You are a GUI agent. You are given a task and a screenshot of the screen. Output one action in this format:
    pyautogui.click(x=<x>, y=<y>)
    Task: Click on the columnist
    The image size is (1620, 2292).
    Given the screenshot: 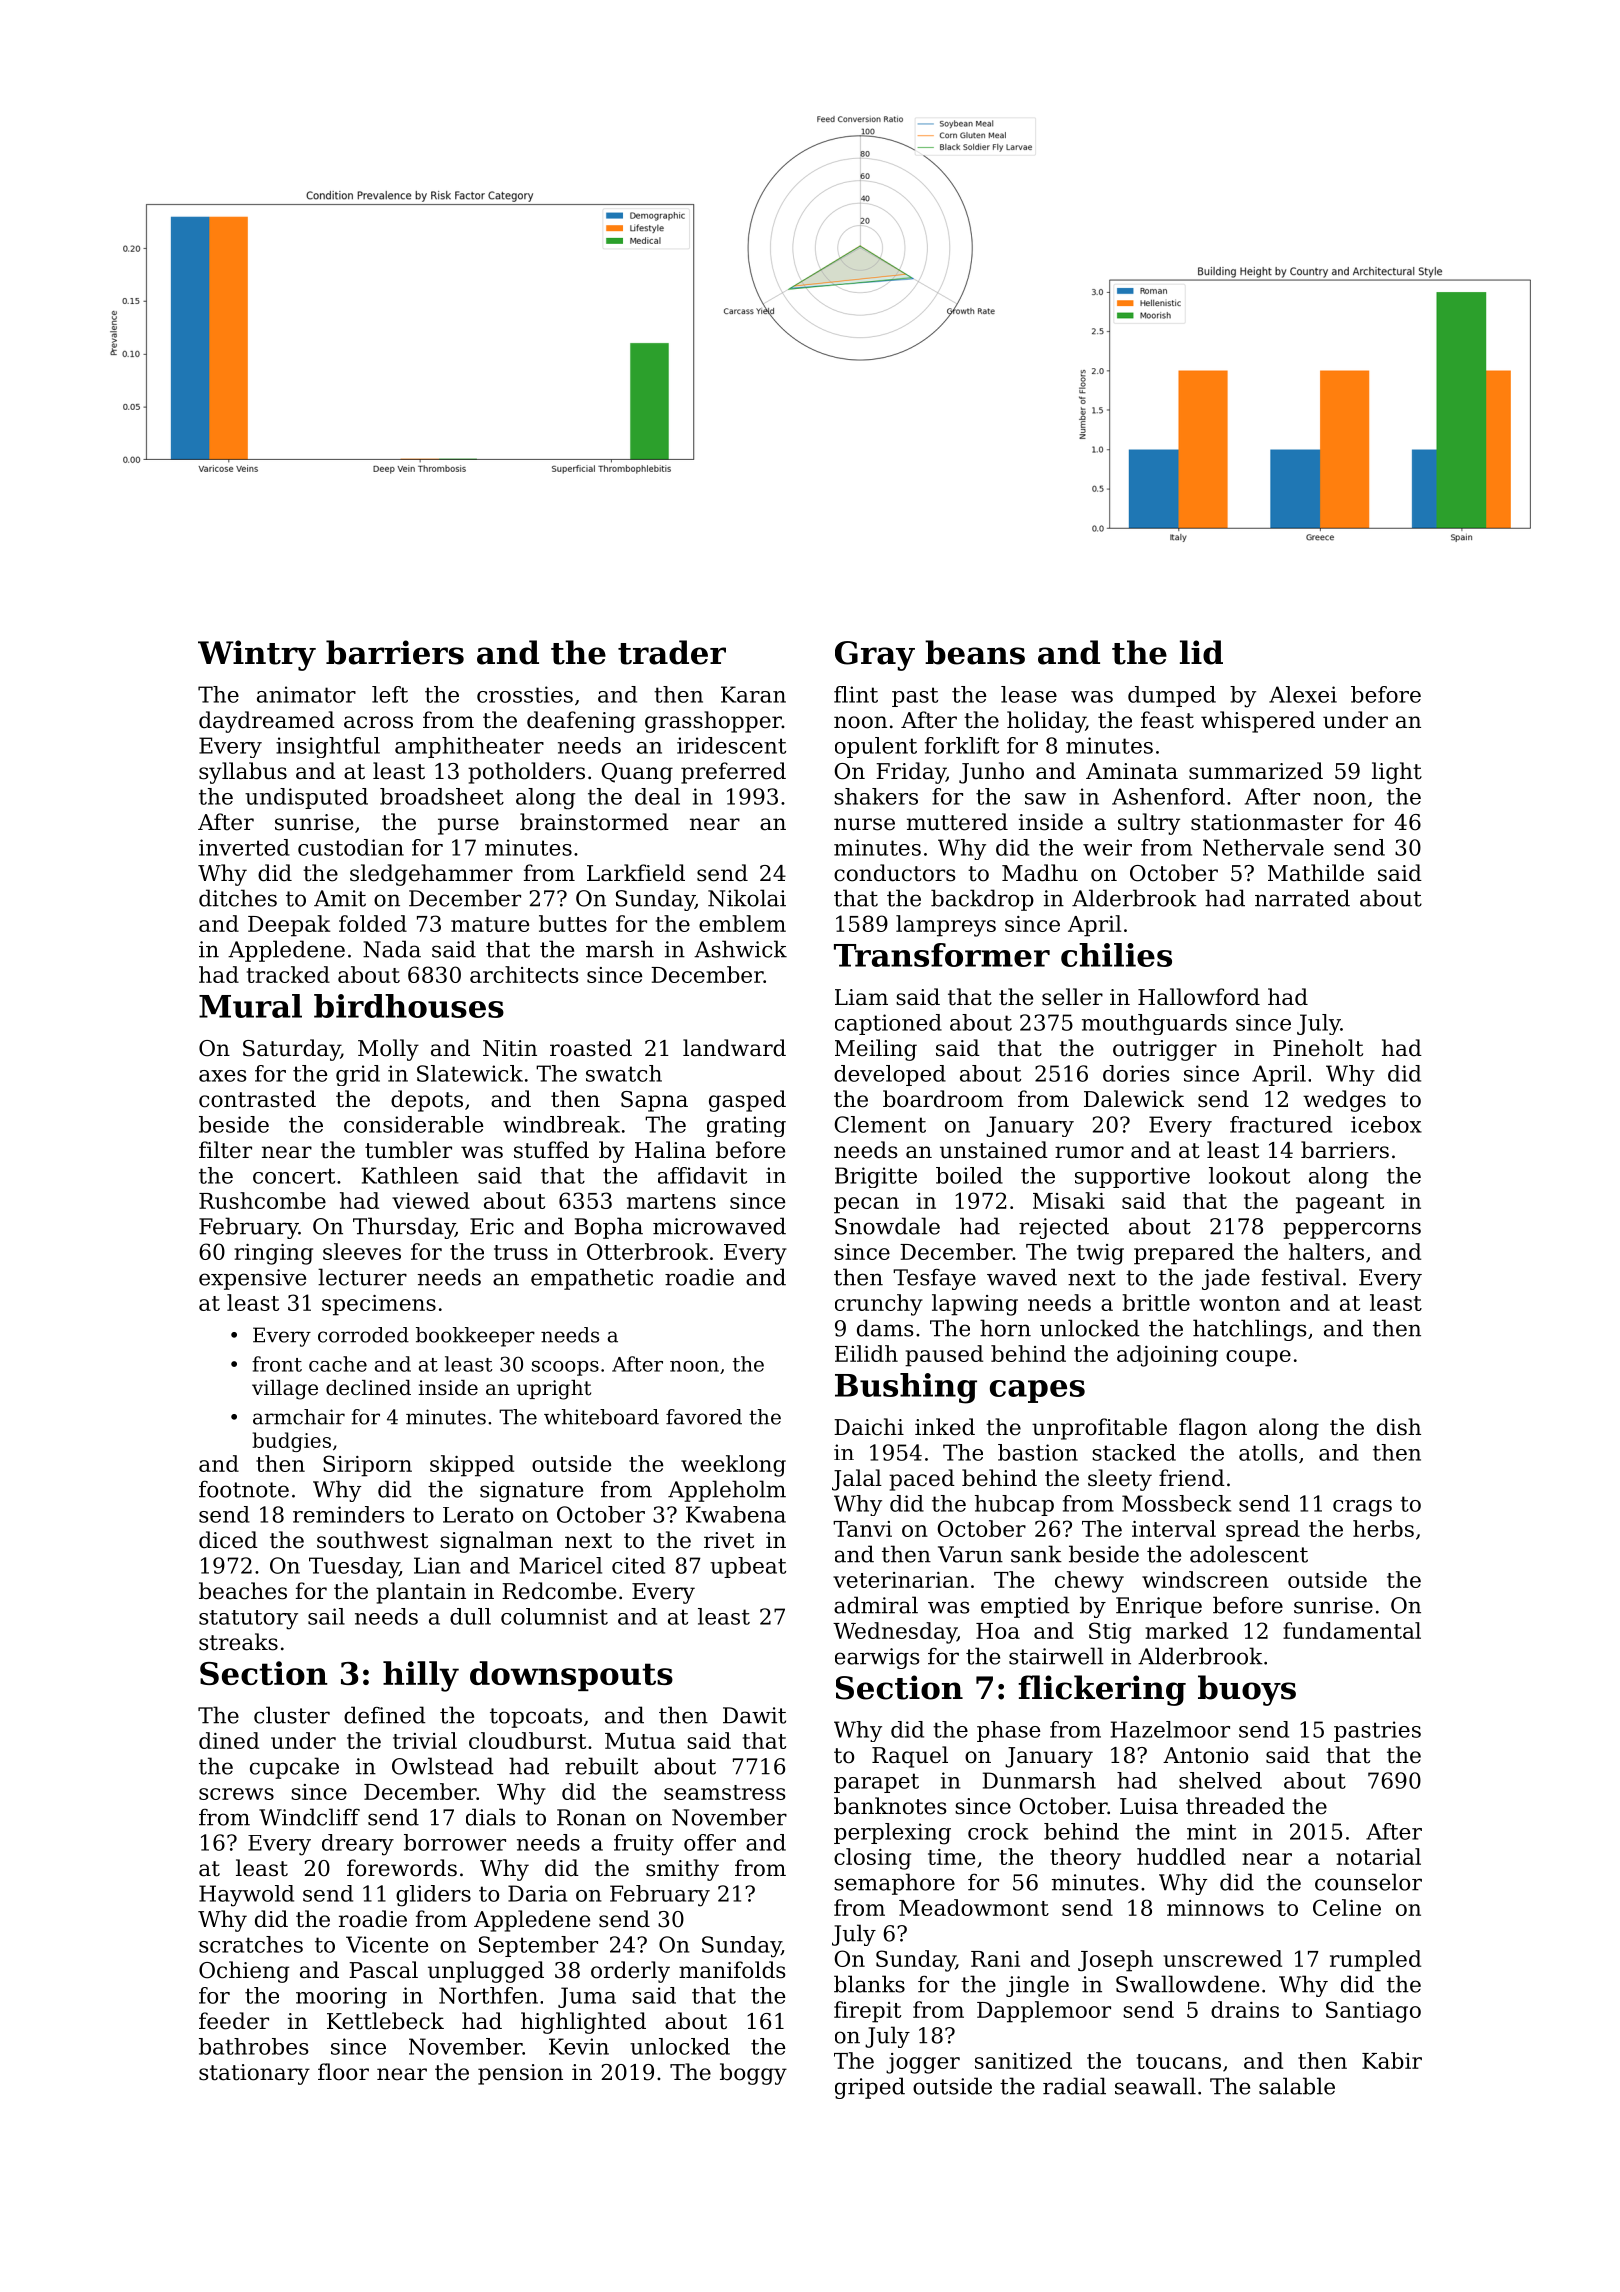 What is the action you would take?
    pyautogui.click(x=554, y=1616)
